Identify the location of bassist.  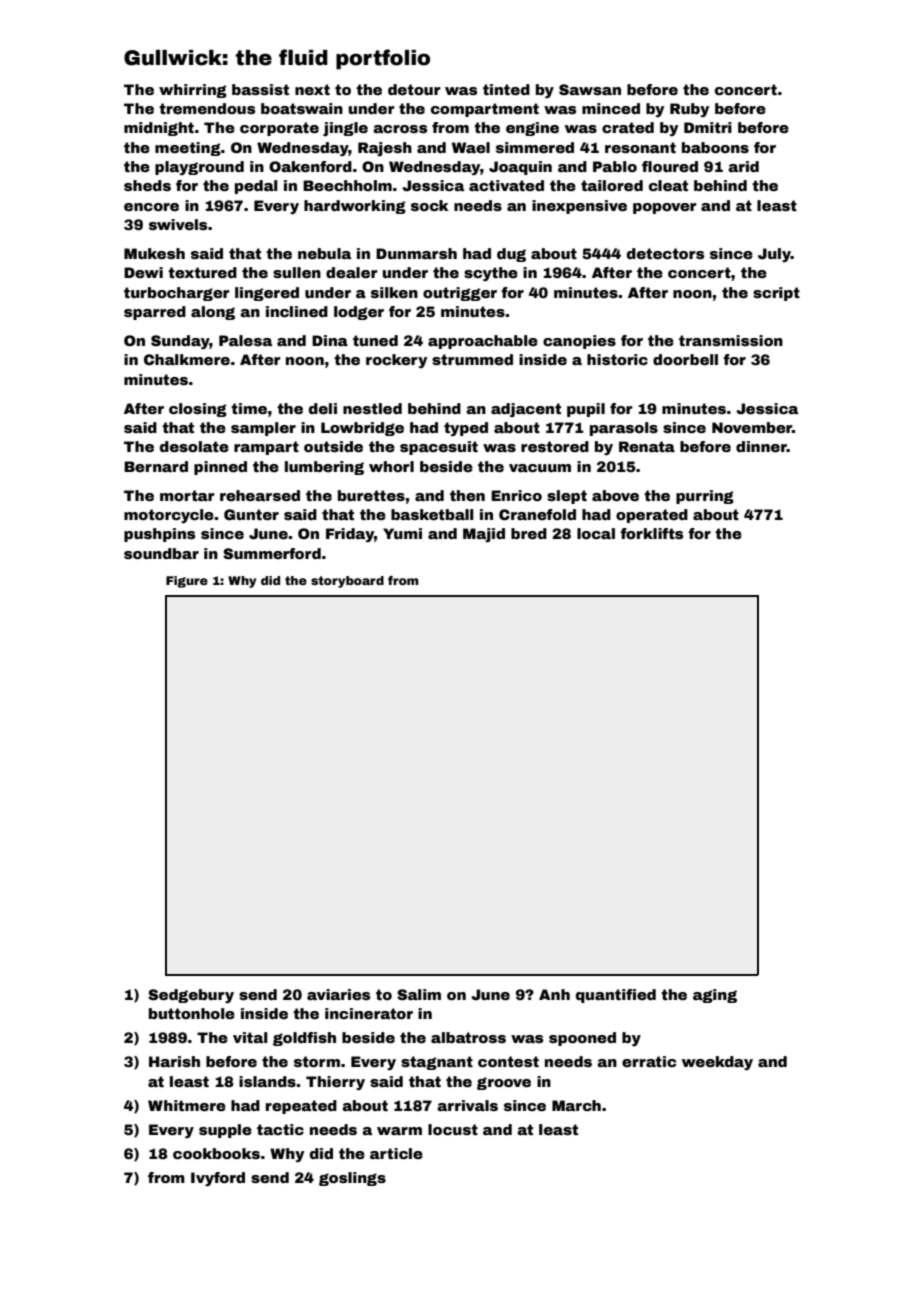
(260, 89).
